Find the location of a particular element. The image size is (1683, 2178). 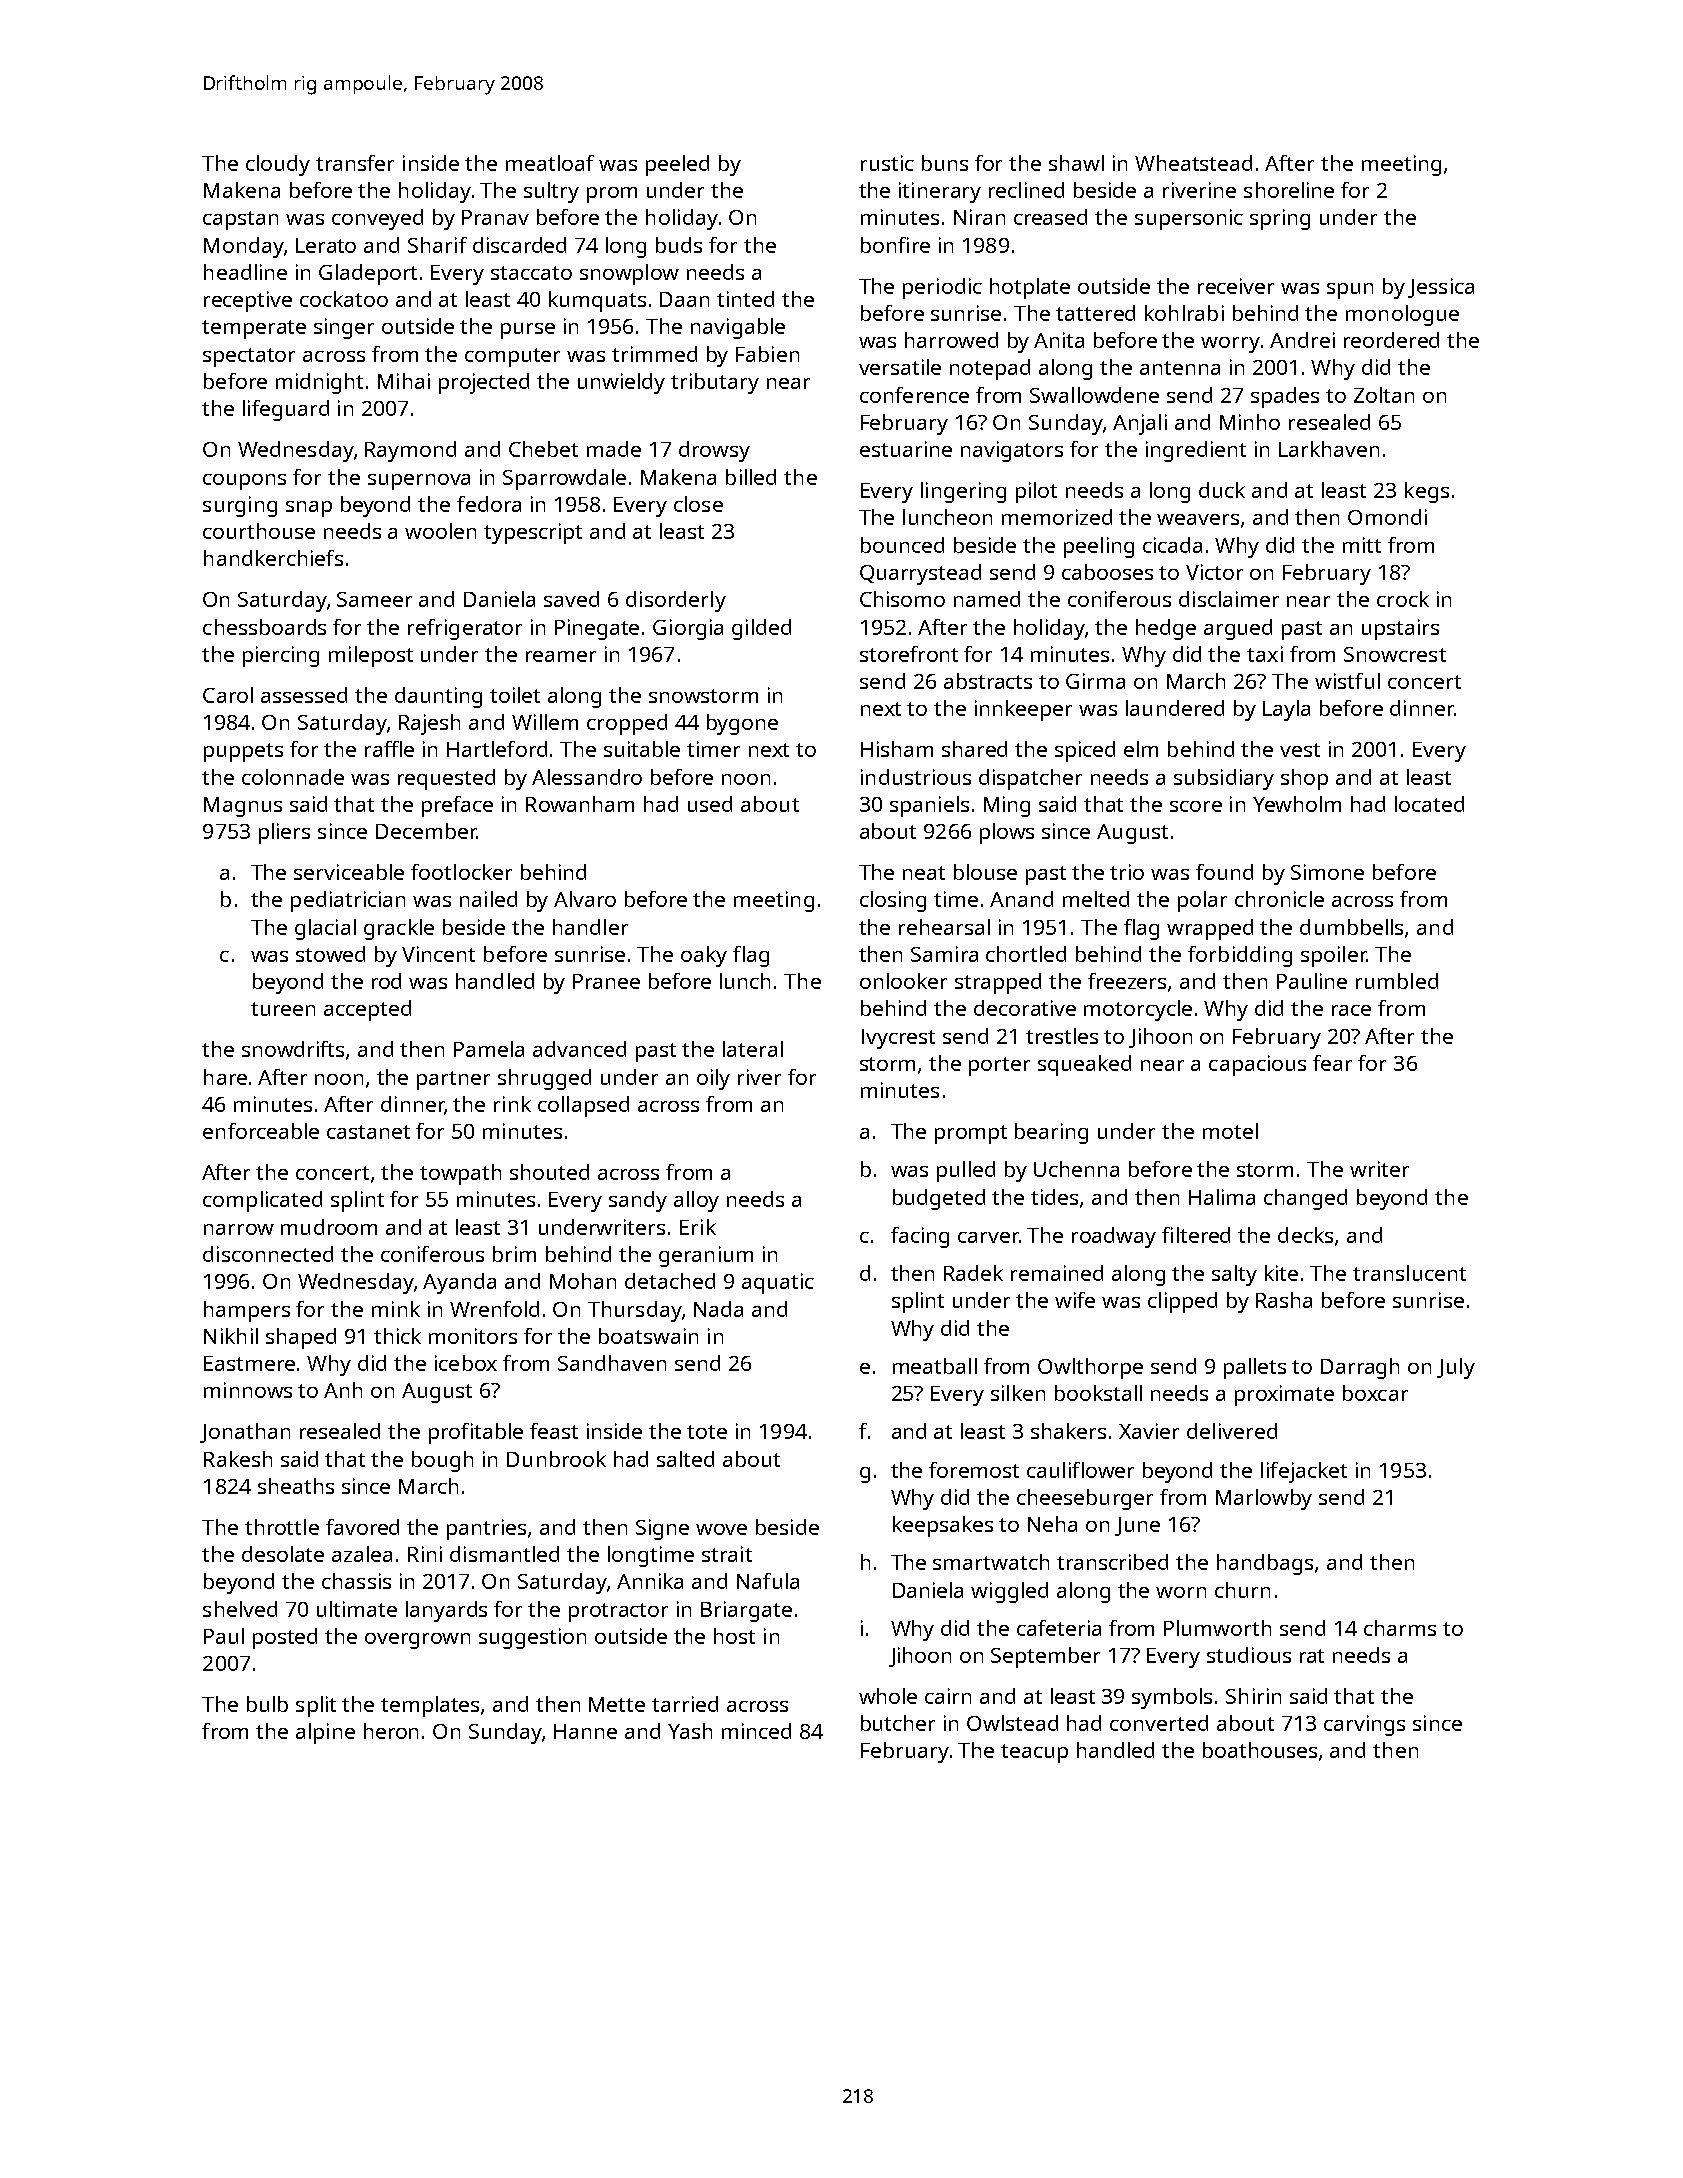

protractor is located at coordinates (618, 1612).
